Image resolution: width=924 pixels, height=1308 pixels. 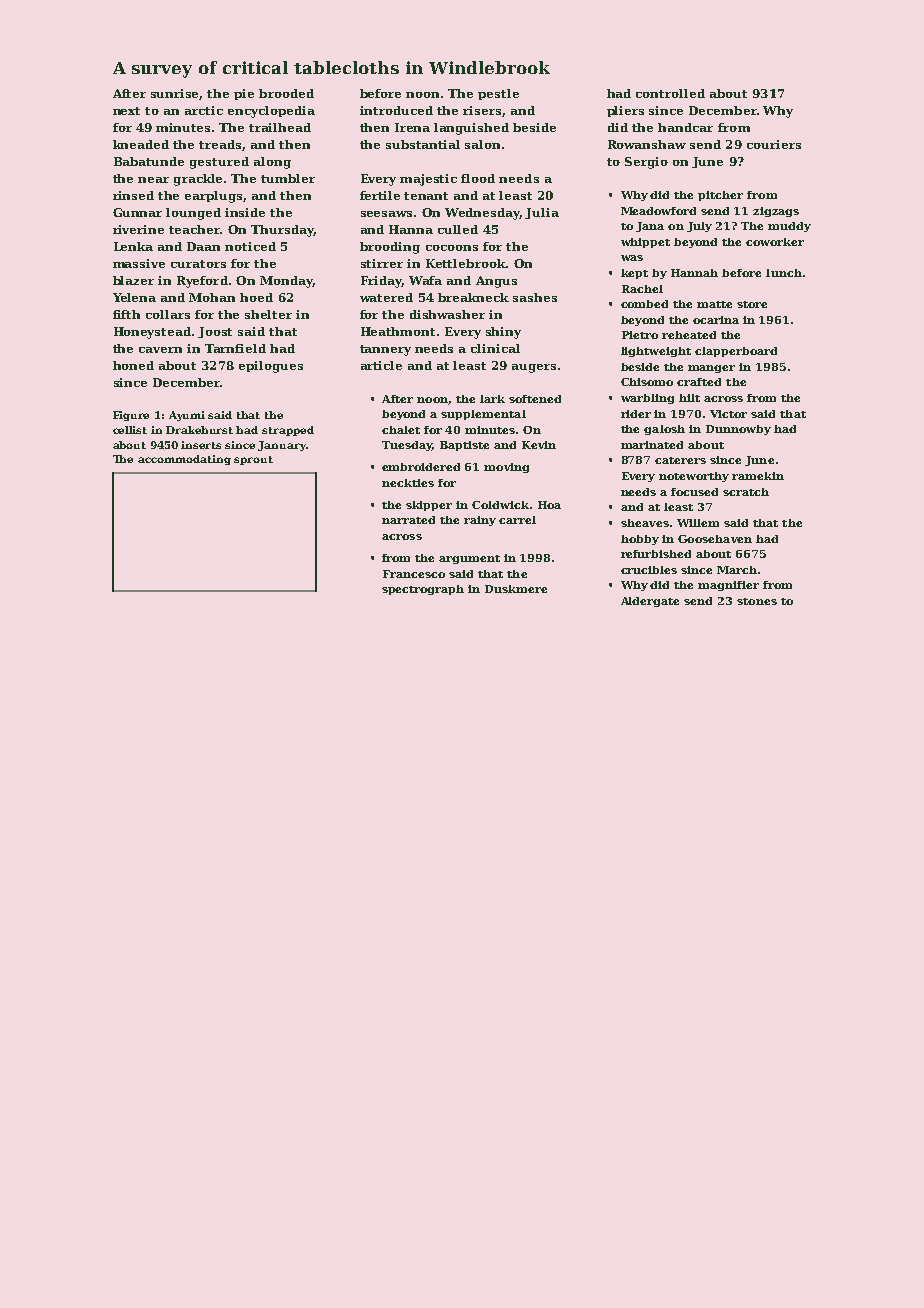 I want to click on clapperboard, so click(x=736, y=352).
